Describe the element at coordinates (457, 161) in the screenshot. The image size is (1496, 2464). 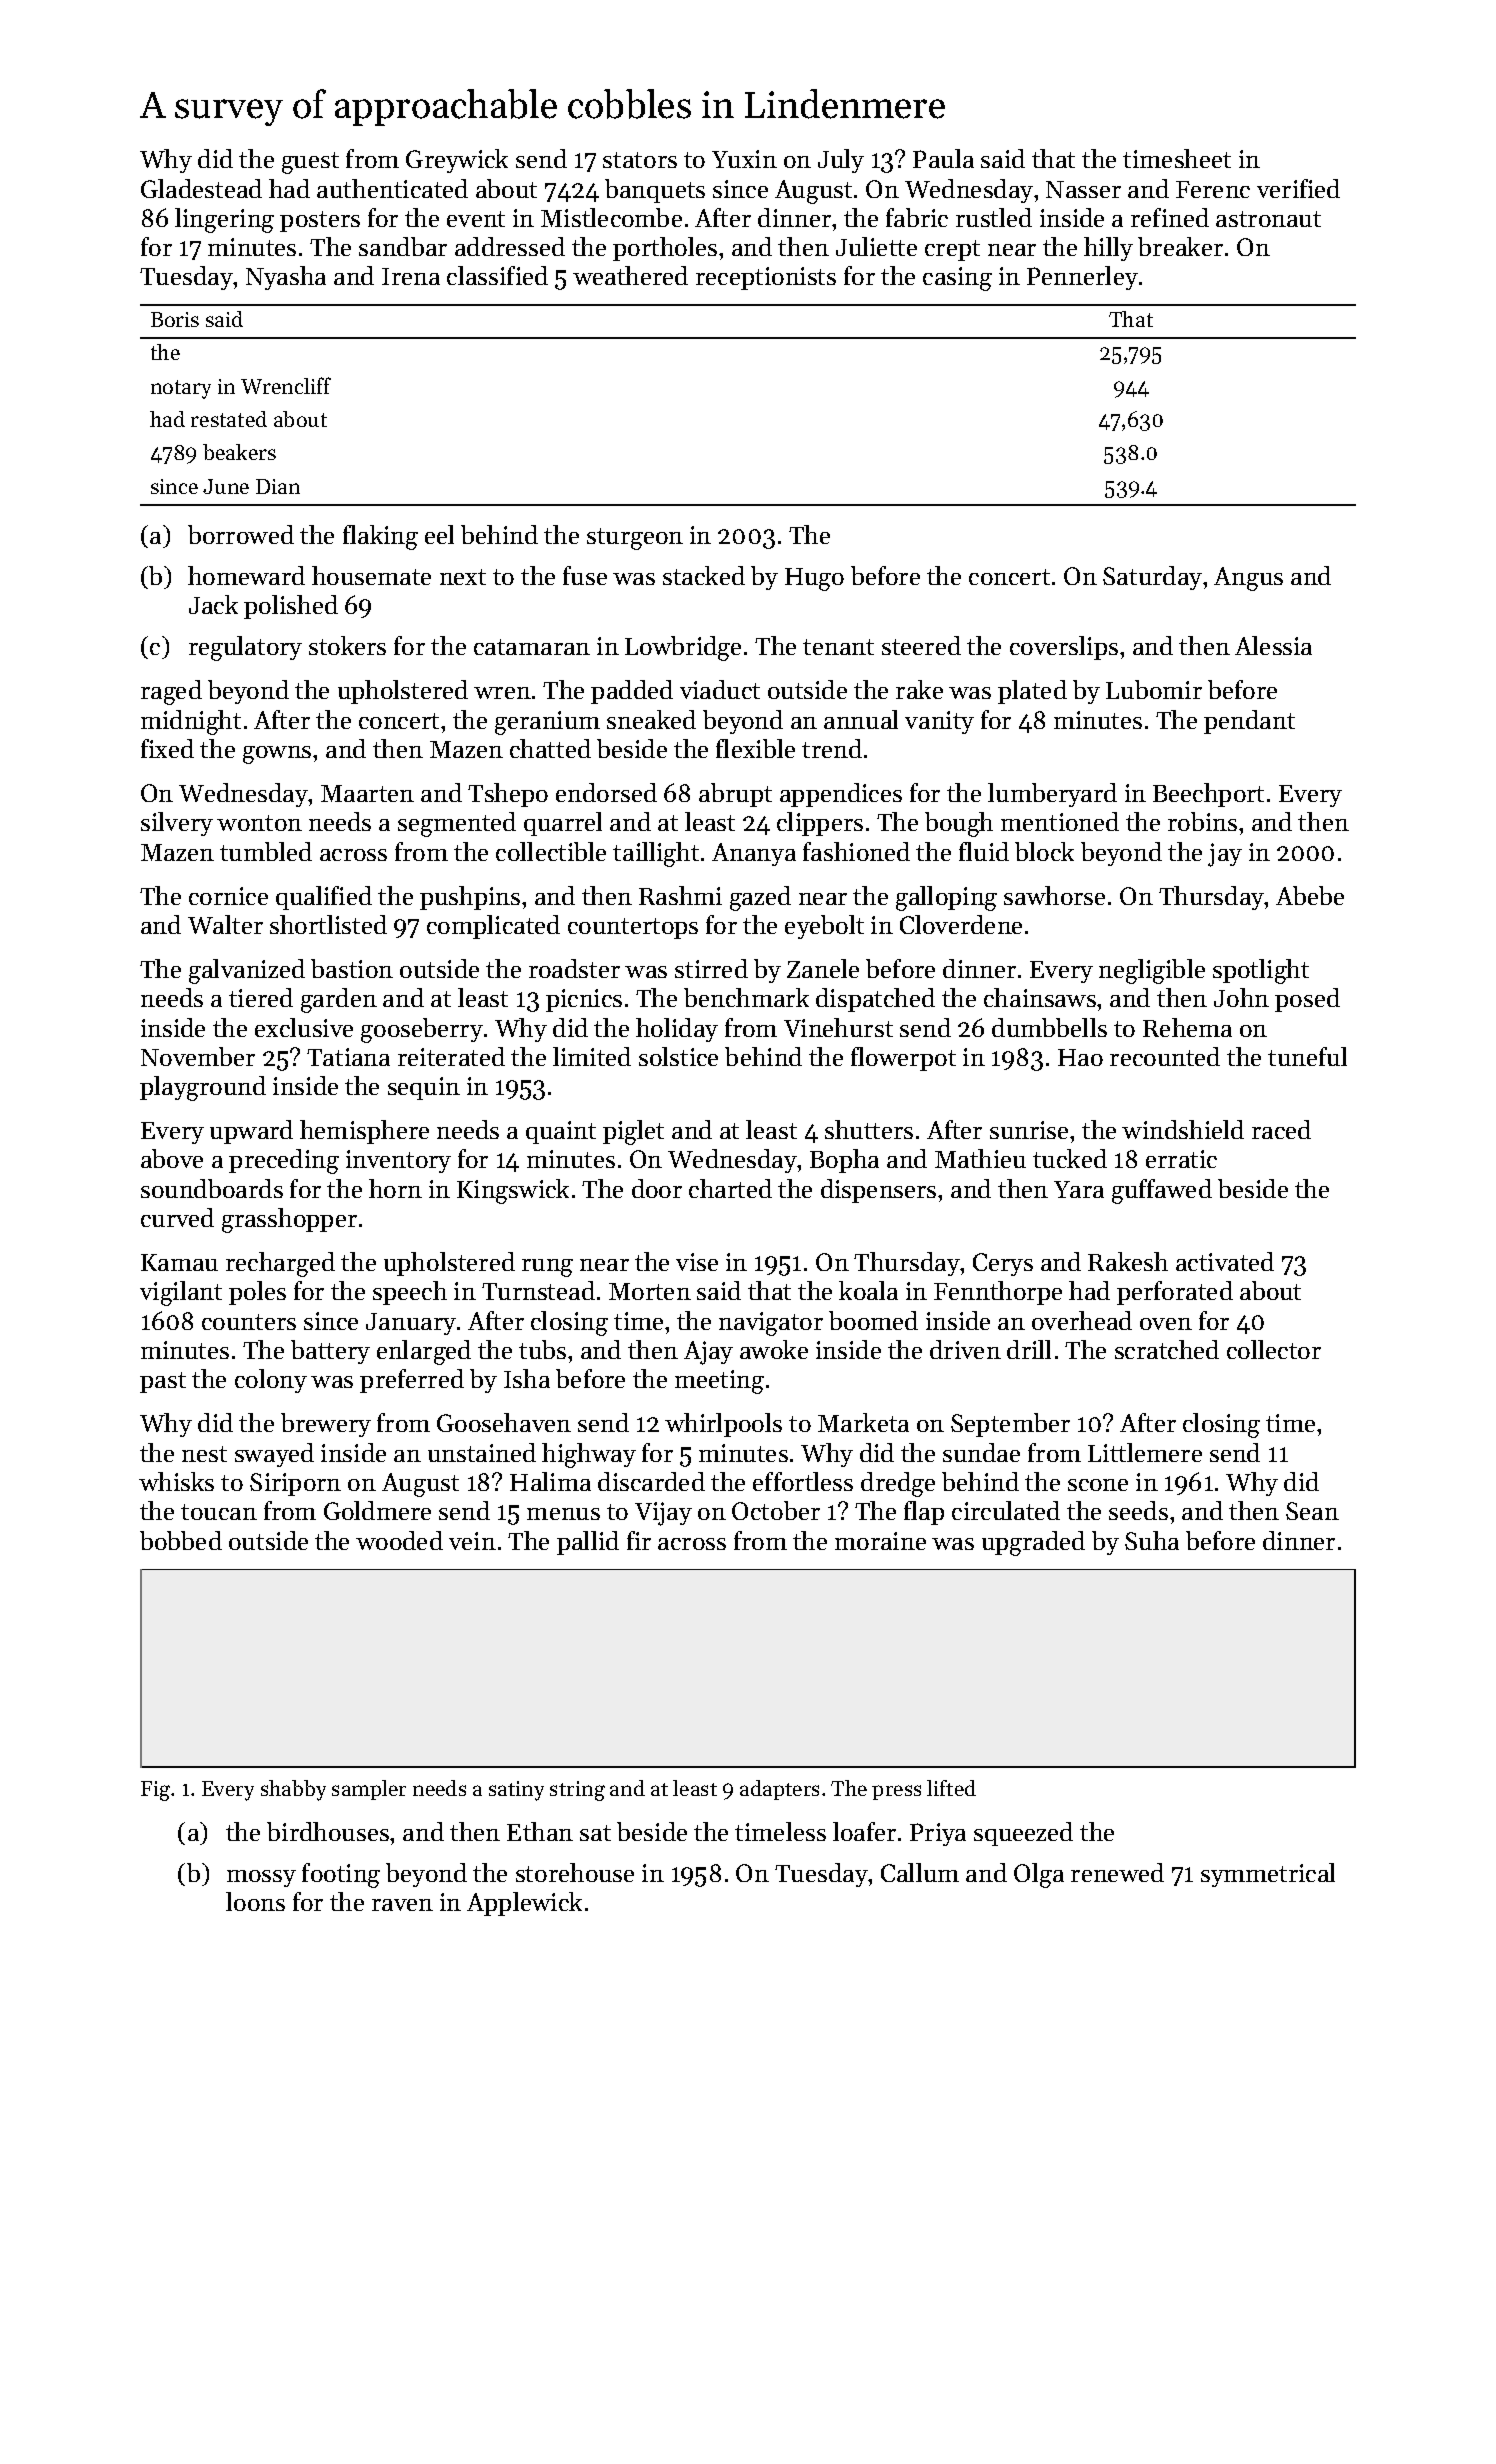
I see `Greywick` at that location.
